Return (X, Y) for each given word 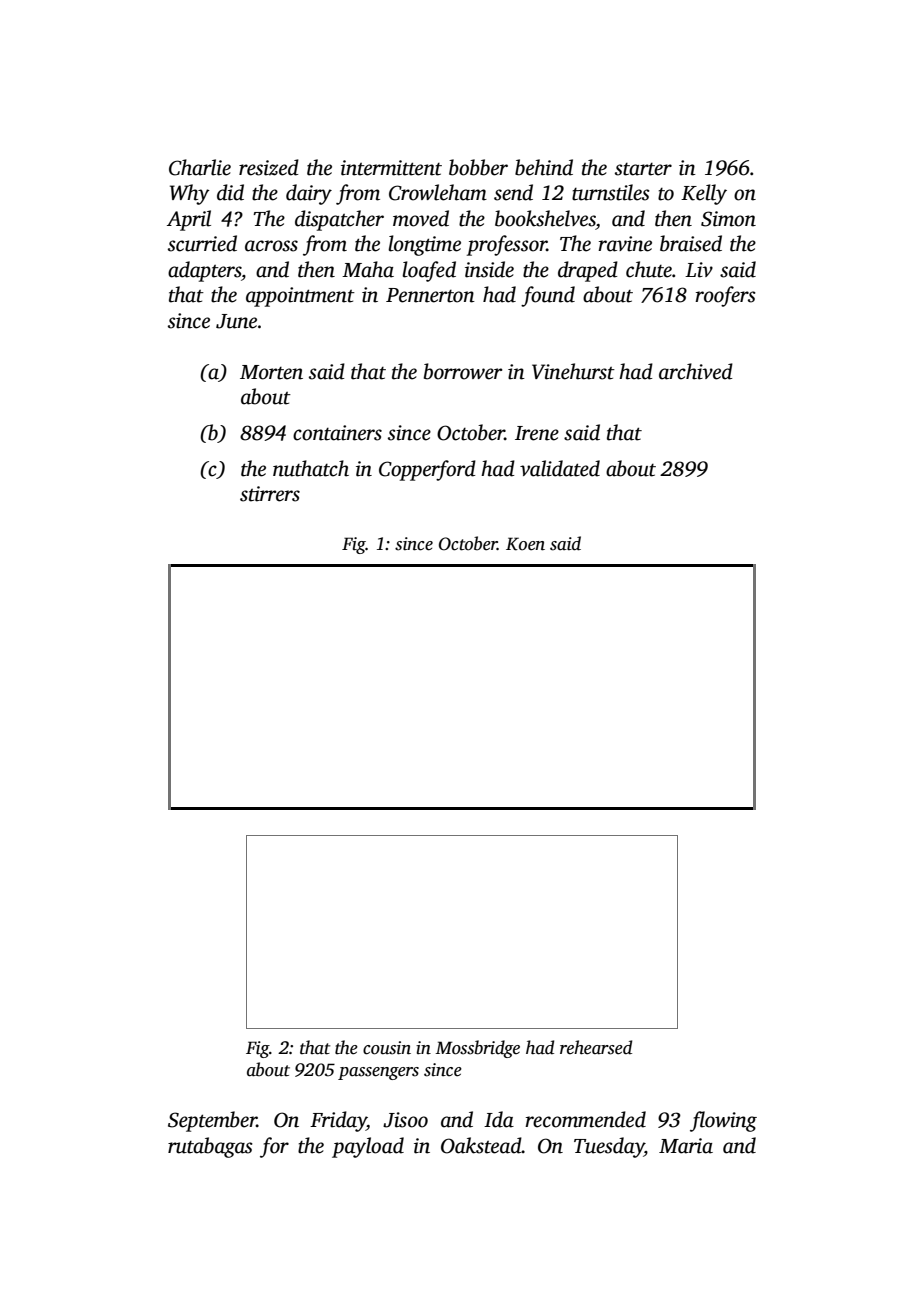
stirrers (270, 494)
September (212, 1121)
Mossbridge (478, 1049)
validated (560, 468)
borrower (463, 371)
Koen (525, 544)
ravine (625, 244)
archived (696, 371)
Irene (537, 433)
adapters (204, 271)
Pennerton (430, 295)
